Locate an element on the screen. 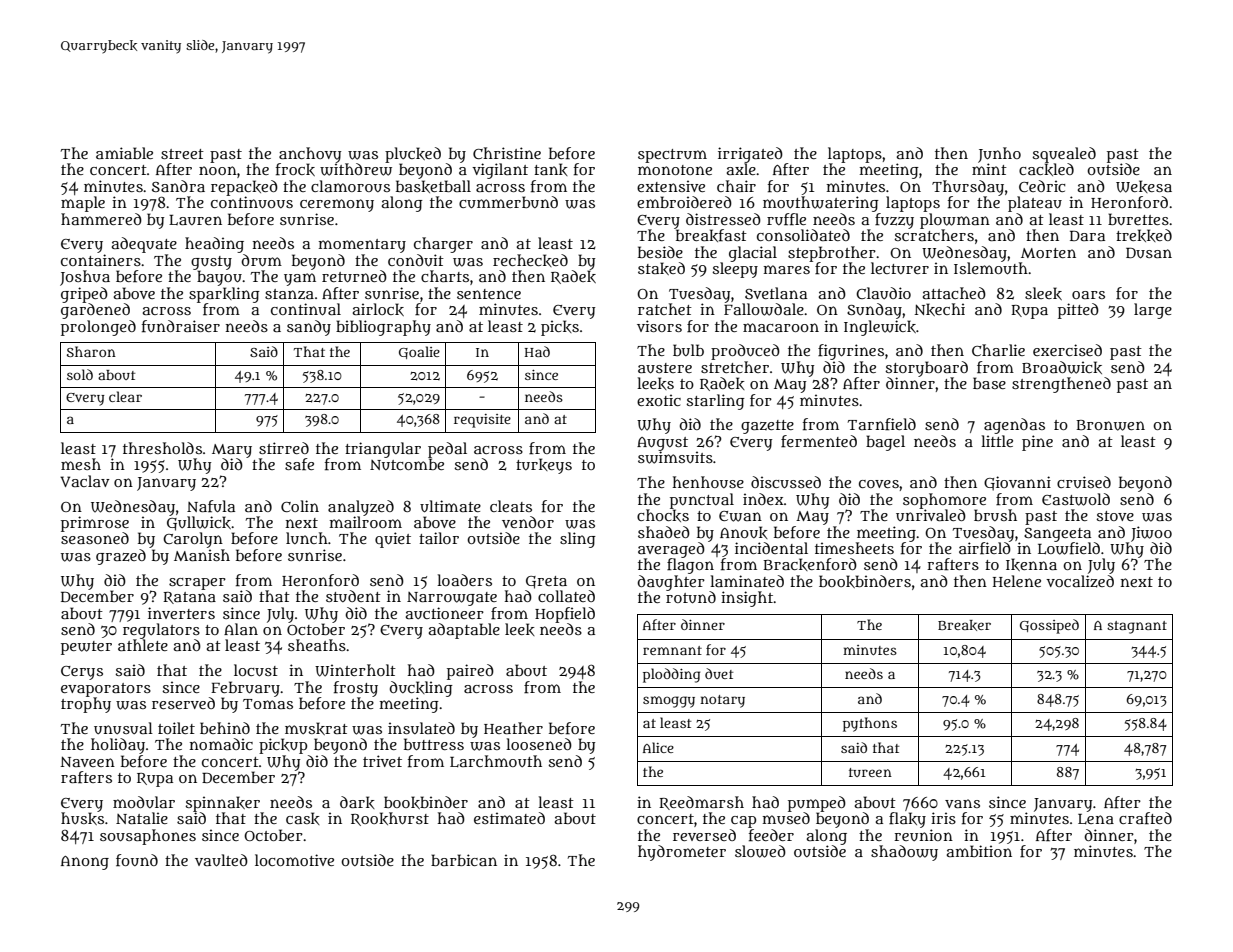 This screenshot has height=952, width=1233. stagnant is located at coordinates (1137, 627).
